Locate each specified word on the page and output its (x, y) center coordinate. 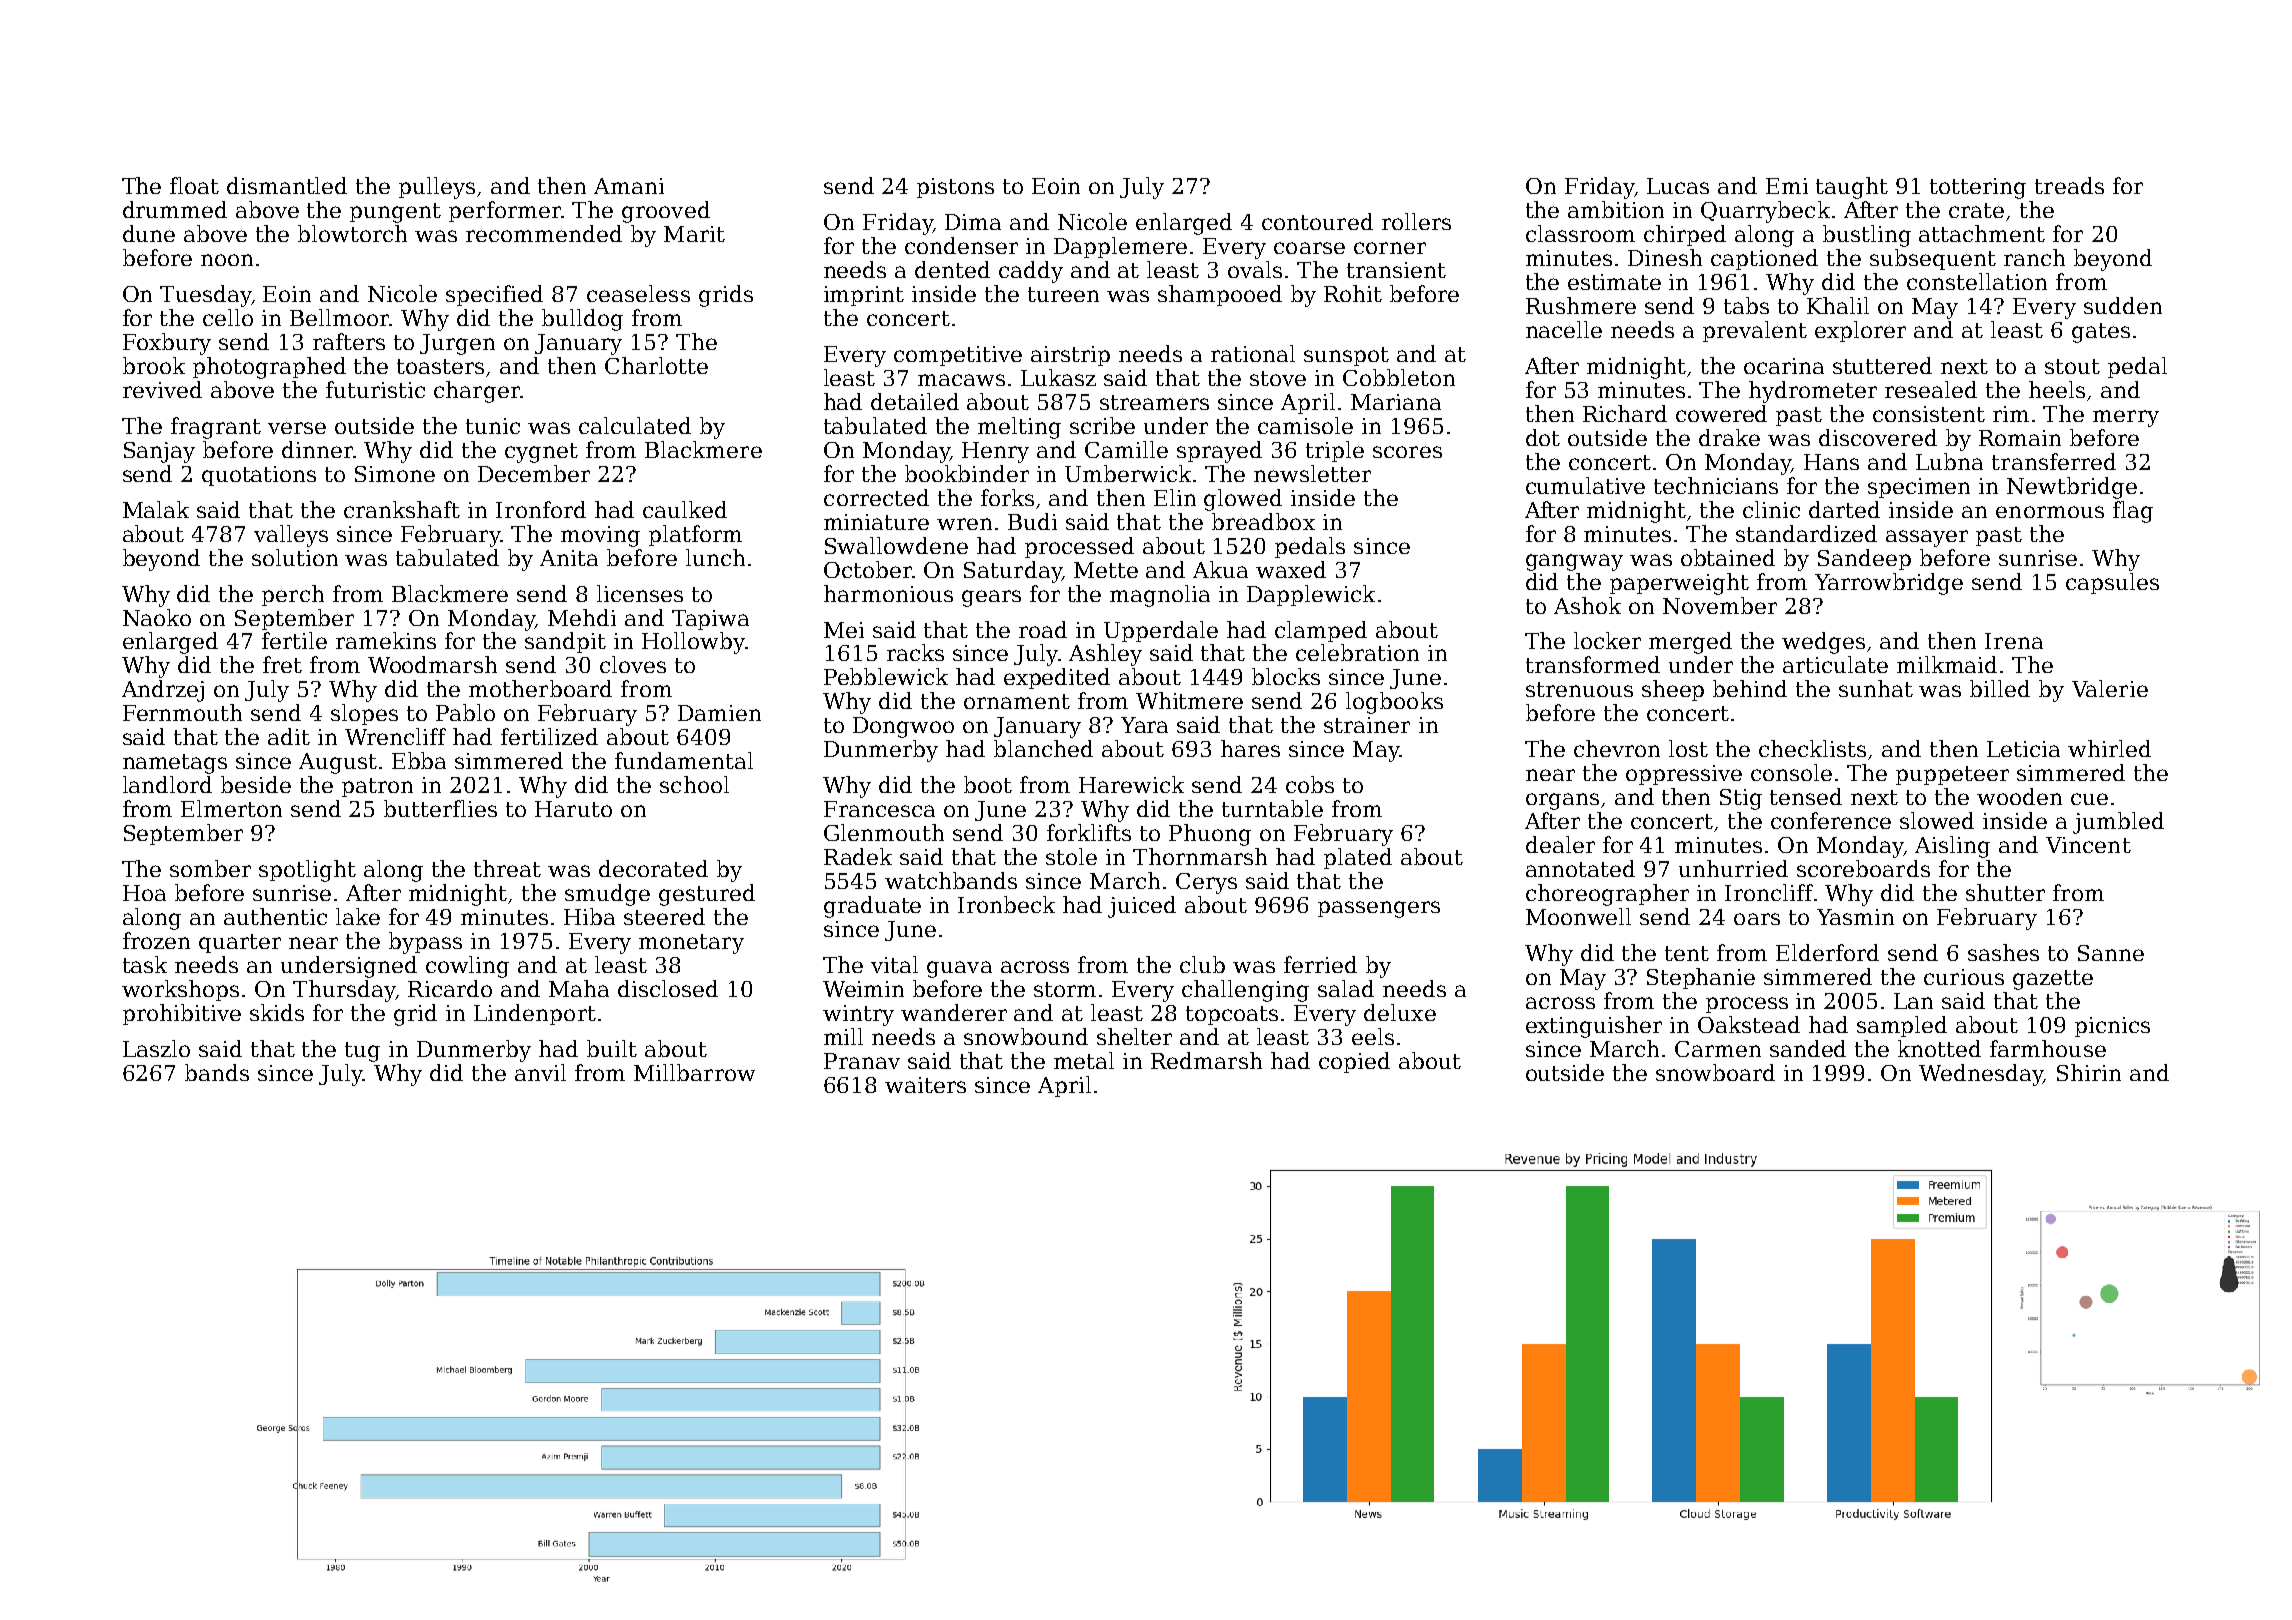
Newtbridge (2072, 488)
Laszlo (156, 1048)
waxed (1291, 569)
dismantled (287, 185)
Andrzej (163, 691)
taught (1852, 188)
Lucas (1678, 186)
